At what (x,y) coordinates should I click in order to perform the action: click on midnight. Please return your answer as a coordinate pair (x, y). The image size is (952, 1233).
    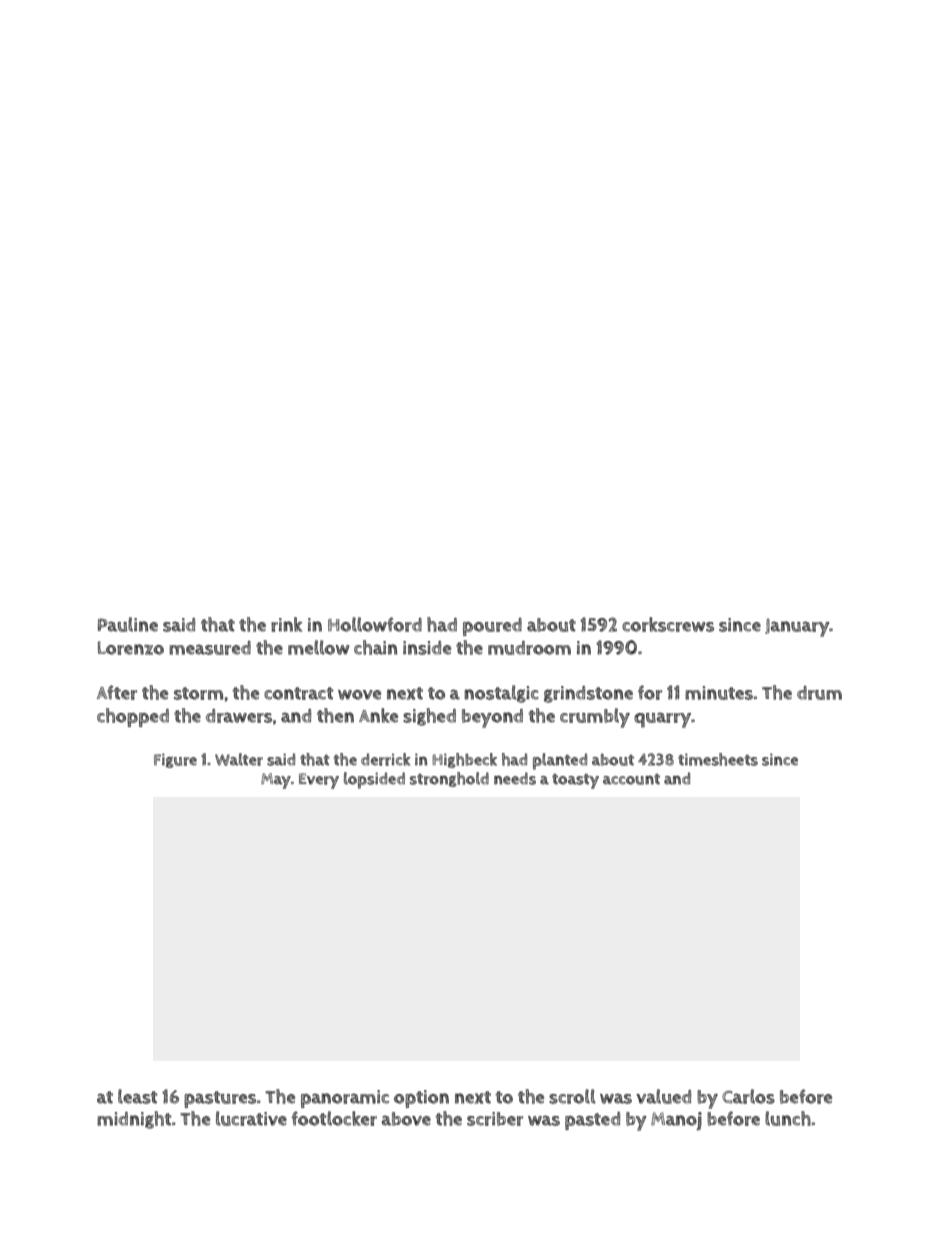
    Looking at the image, I should click on (134, 1120).
